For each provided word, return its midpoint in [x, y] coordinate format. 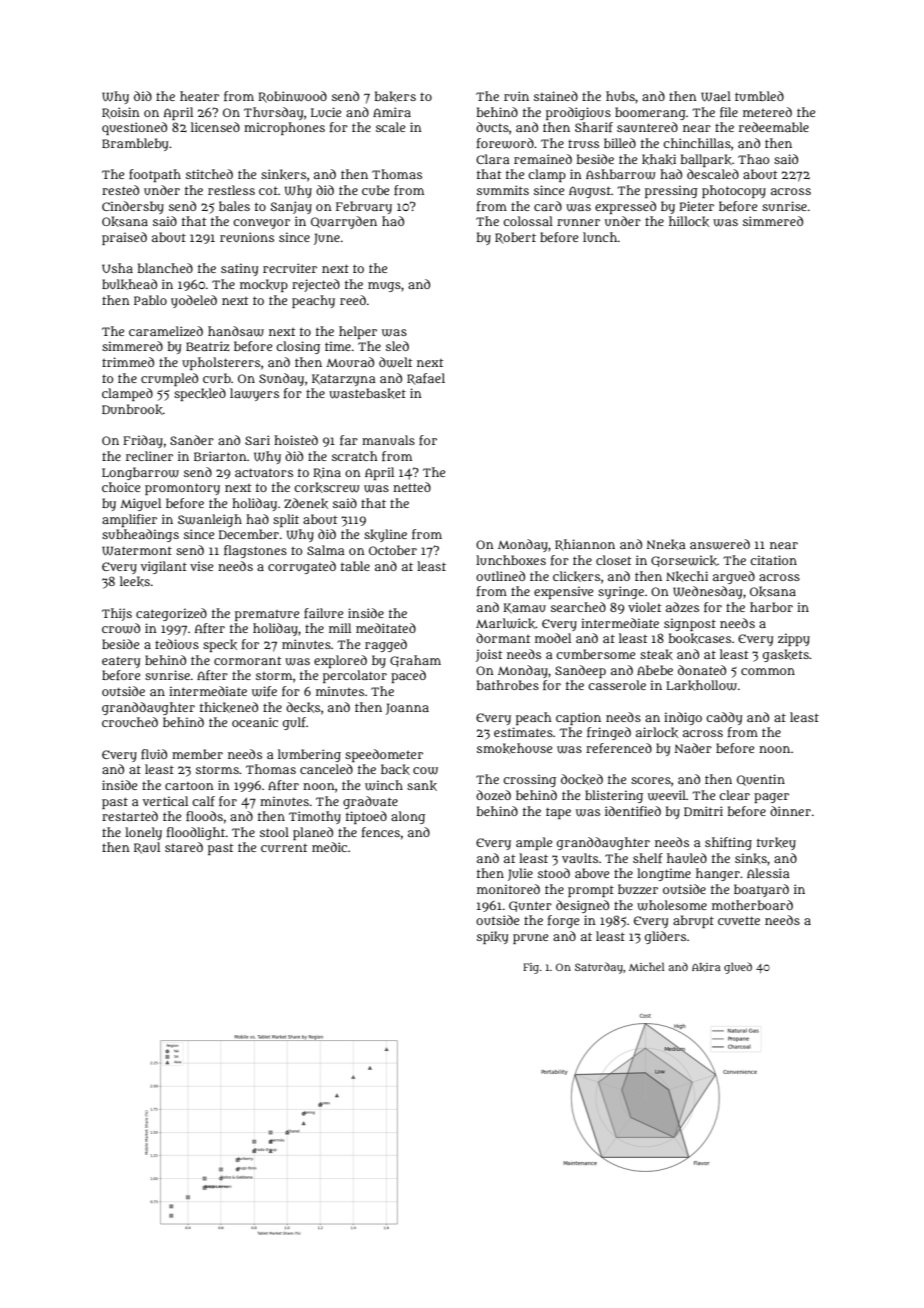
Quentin [761, 780]
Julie [520, 874]
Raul [147, 848]
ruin [516, 96]
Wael [716, 96]
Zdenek [306, 503]
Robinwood [292, 97]
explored [340, 661]
